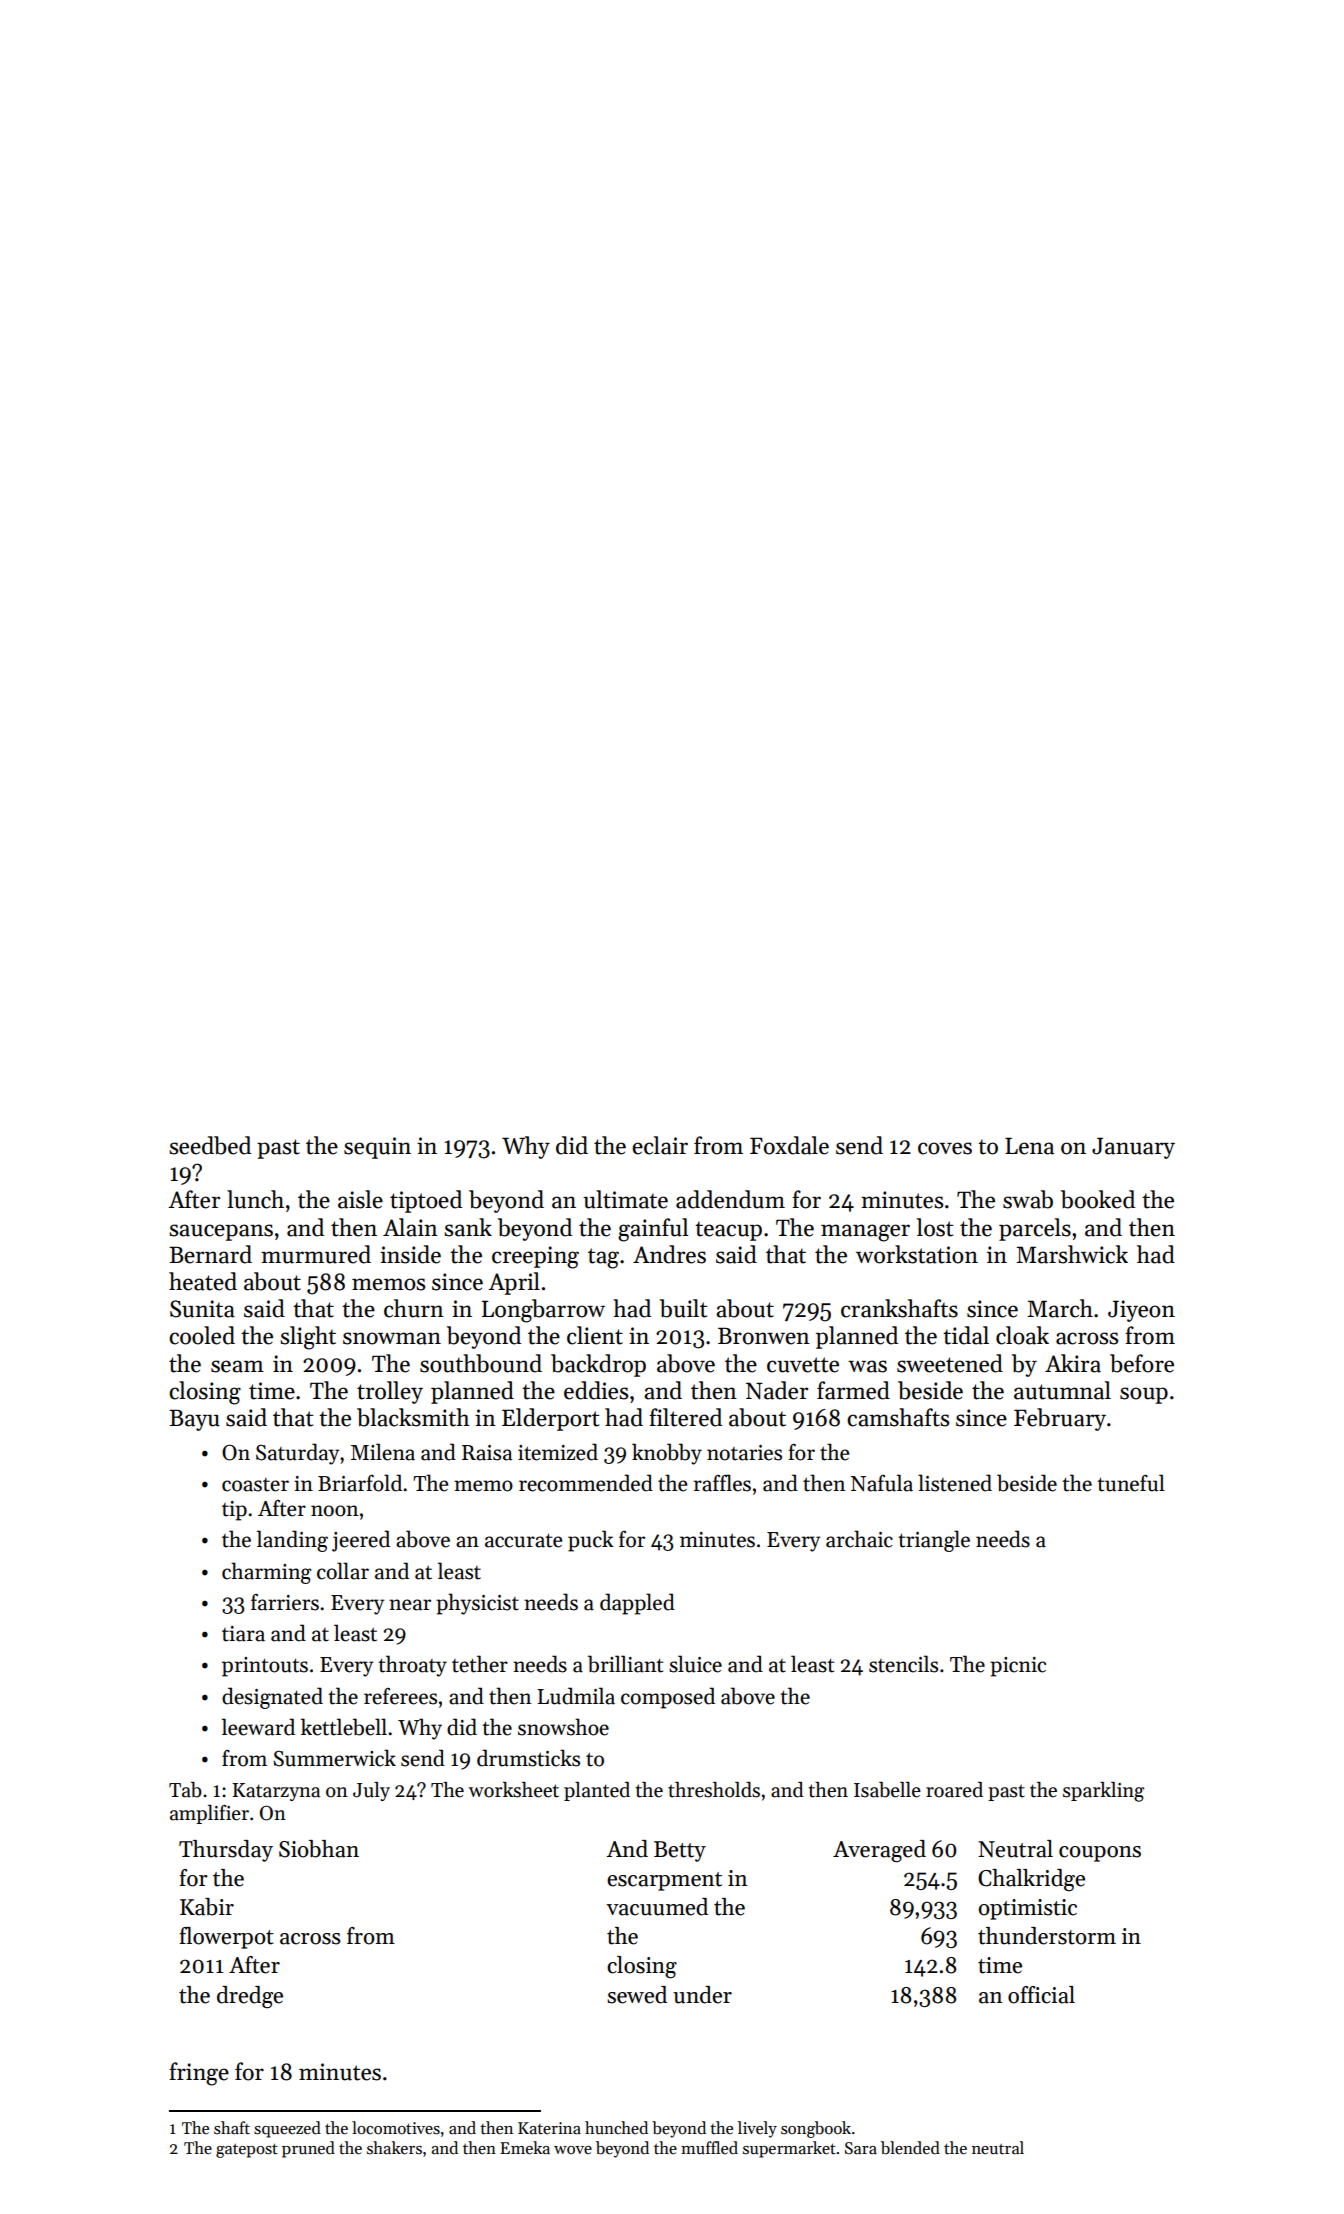  What do you see at coordinates (250, 1997) in the document?
I see `dredge` at bounding box center [250, 1997].
